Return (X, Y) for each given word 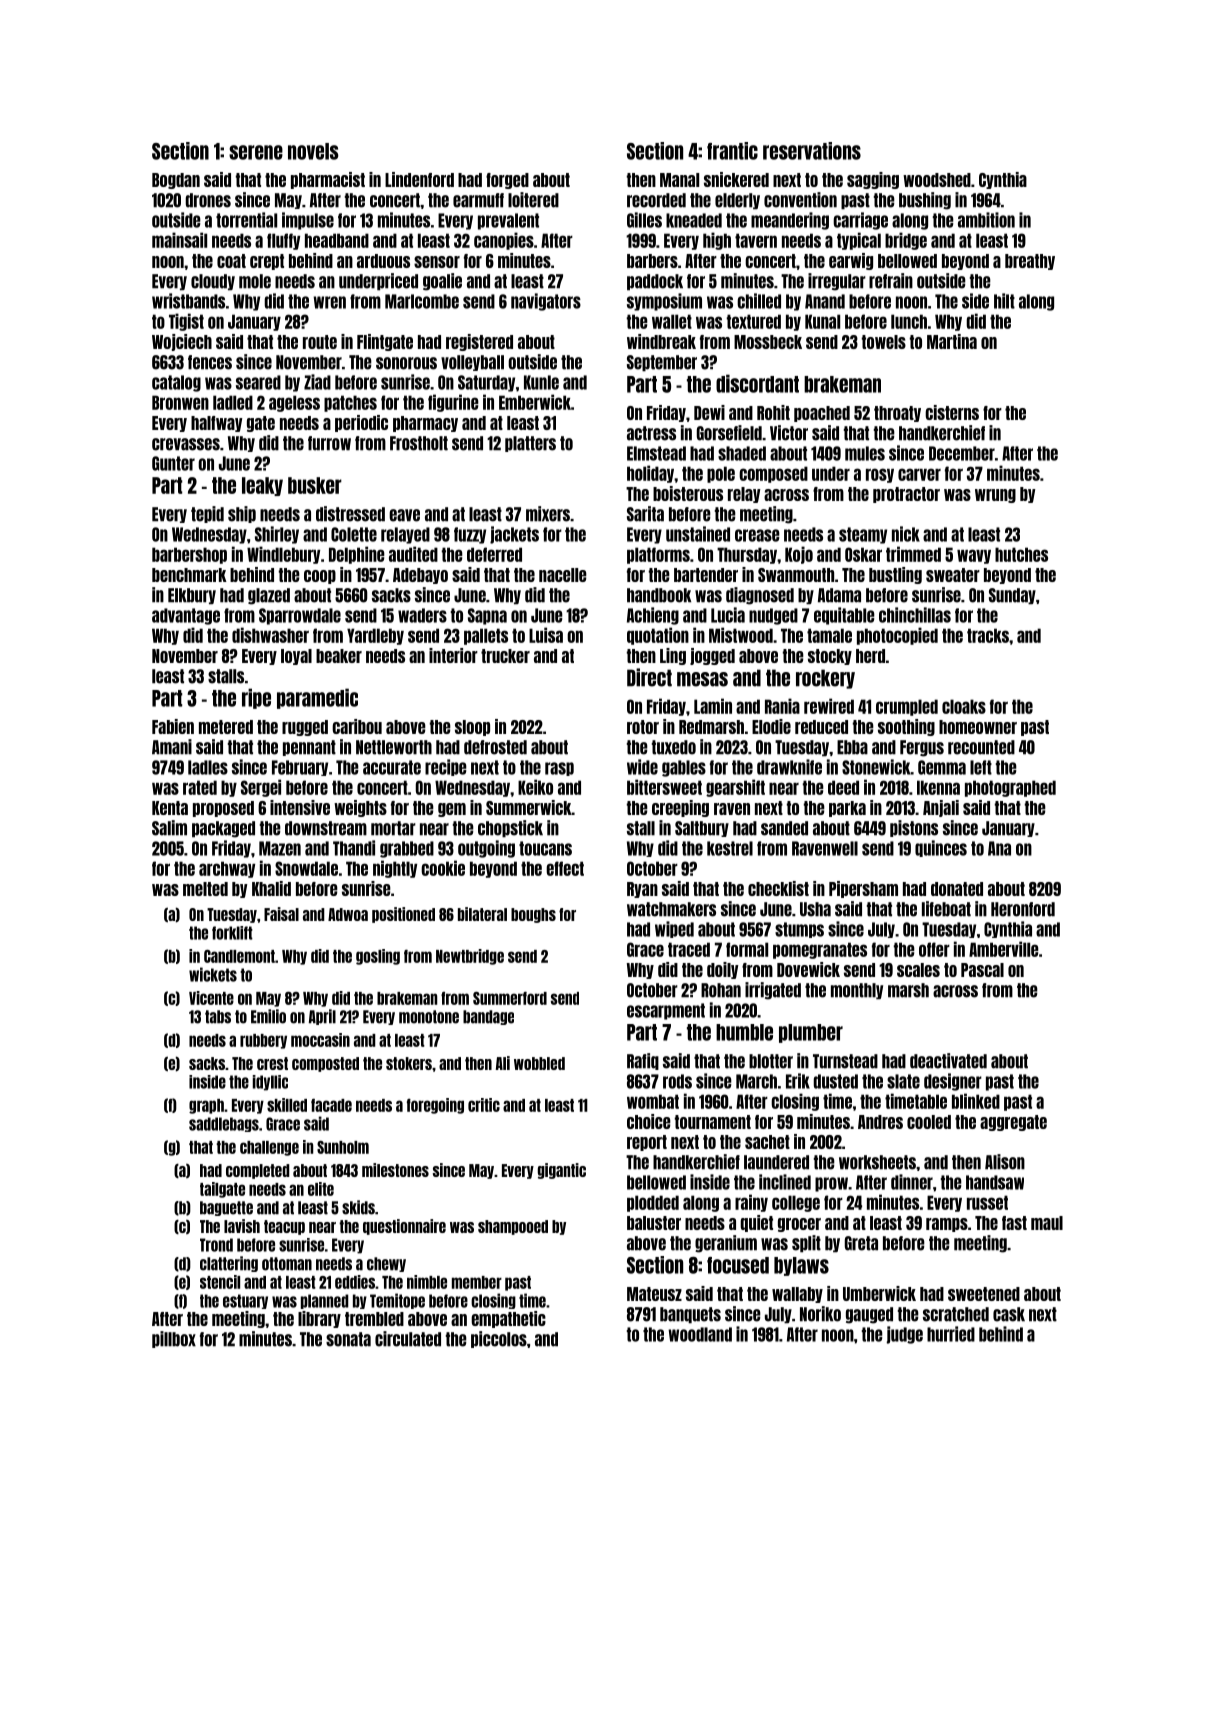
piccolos (499, 1339)
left (981, 767)
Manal (679, 180)
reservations (812, 151)
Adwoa (348, 914)
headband (337, 240)
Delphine (357, 555)
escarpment (666, 1011)
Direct (649, 677)
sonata (348, 1339)
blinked (976, 1101)
